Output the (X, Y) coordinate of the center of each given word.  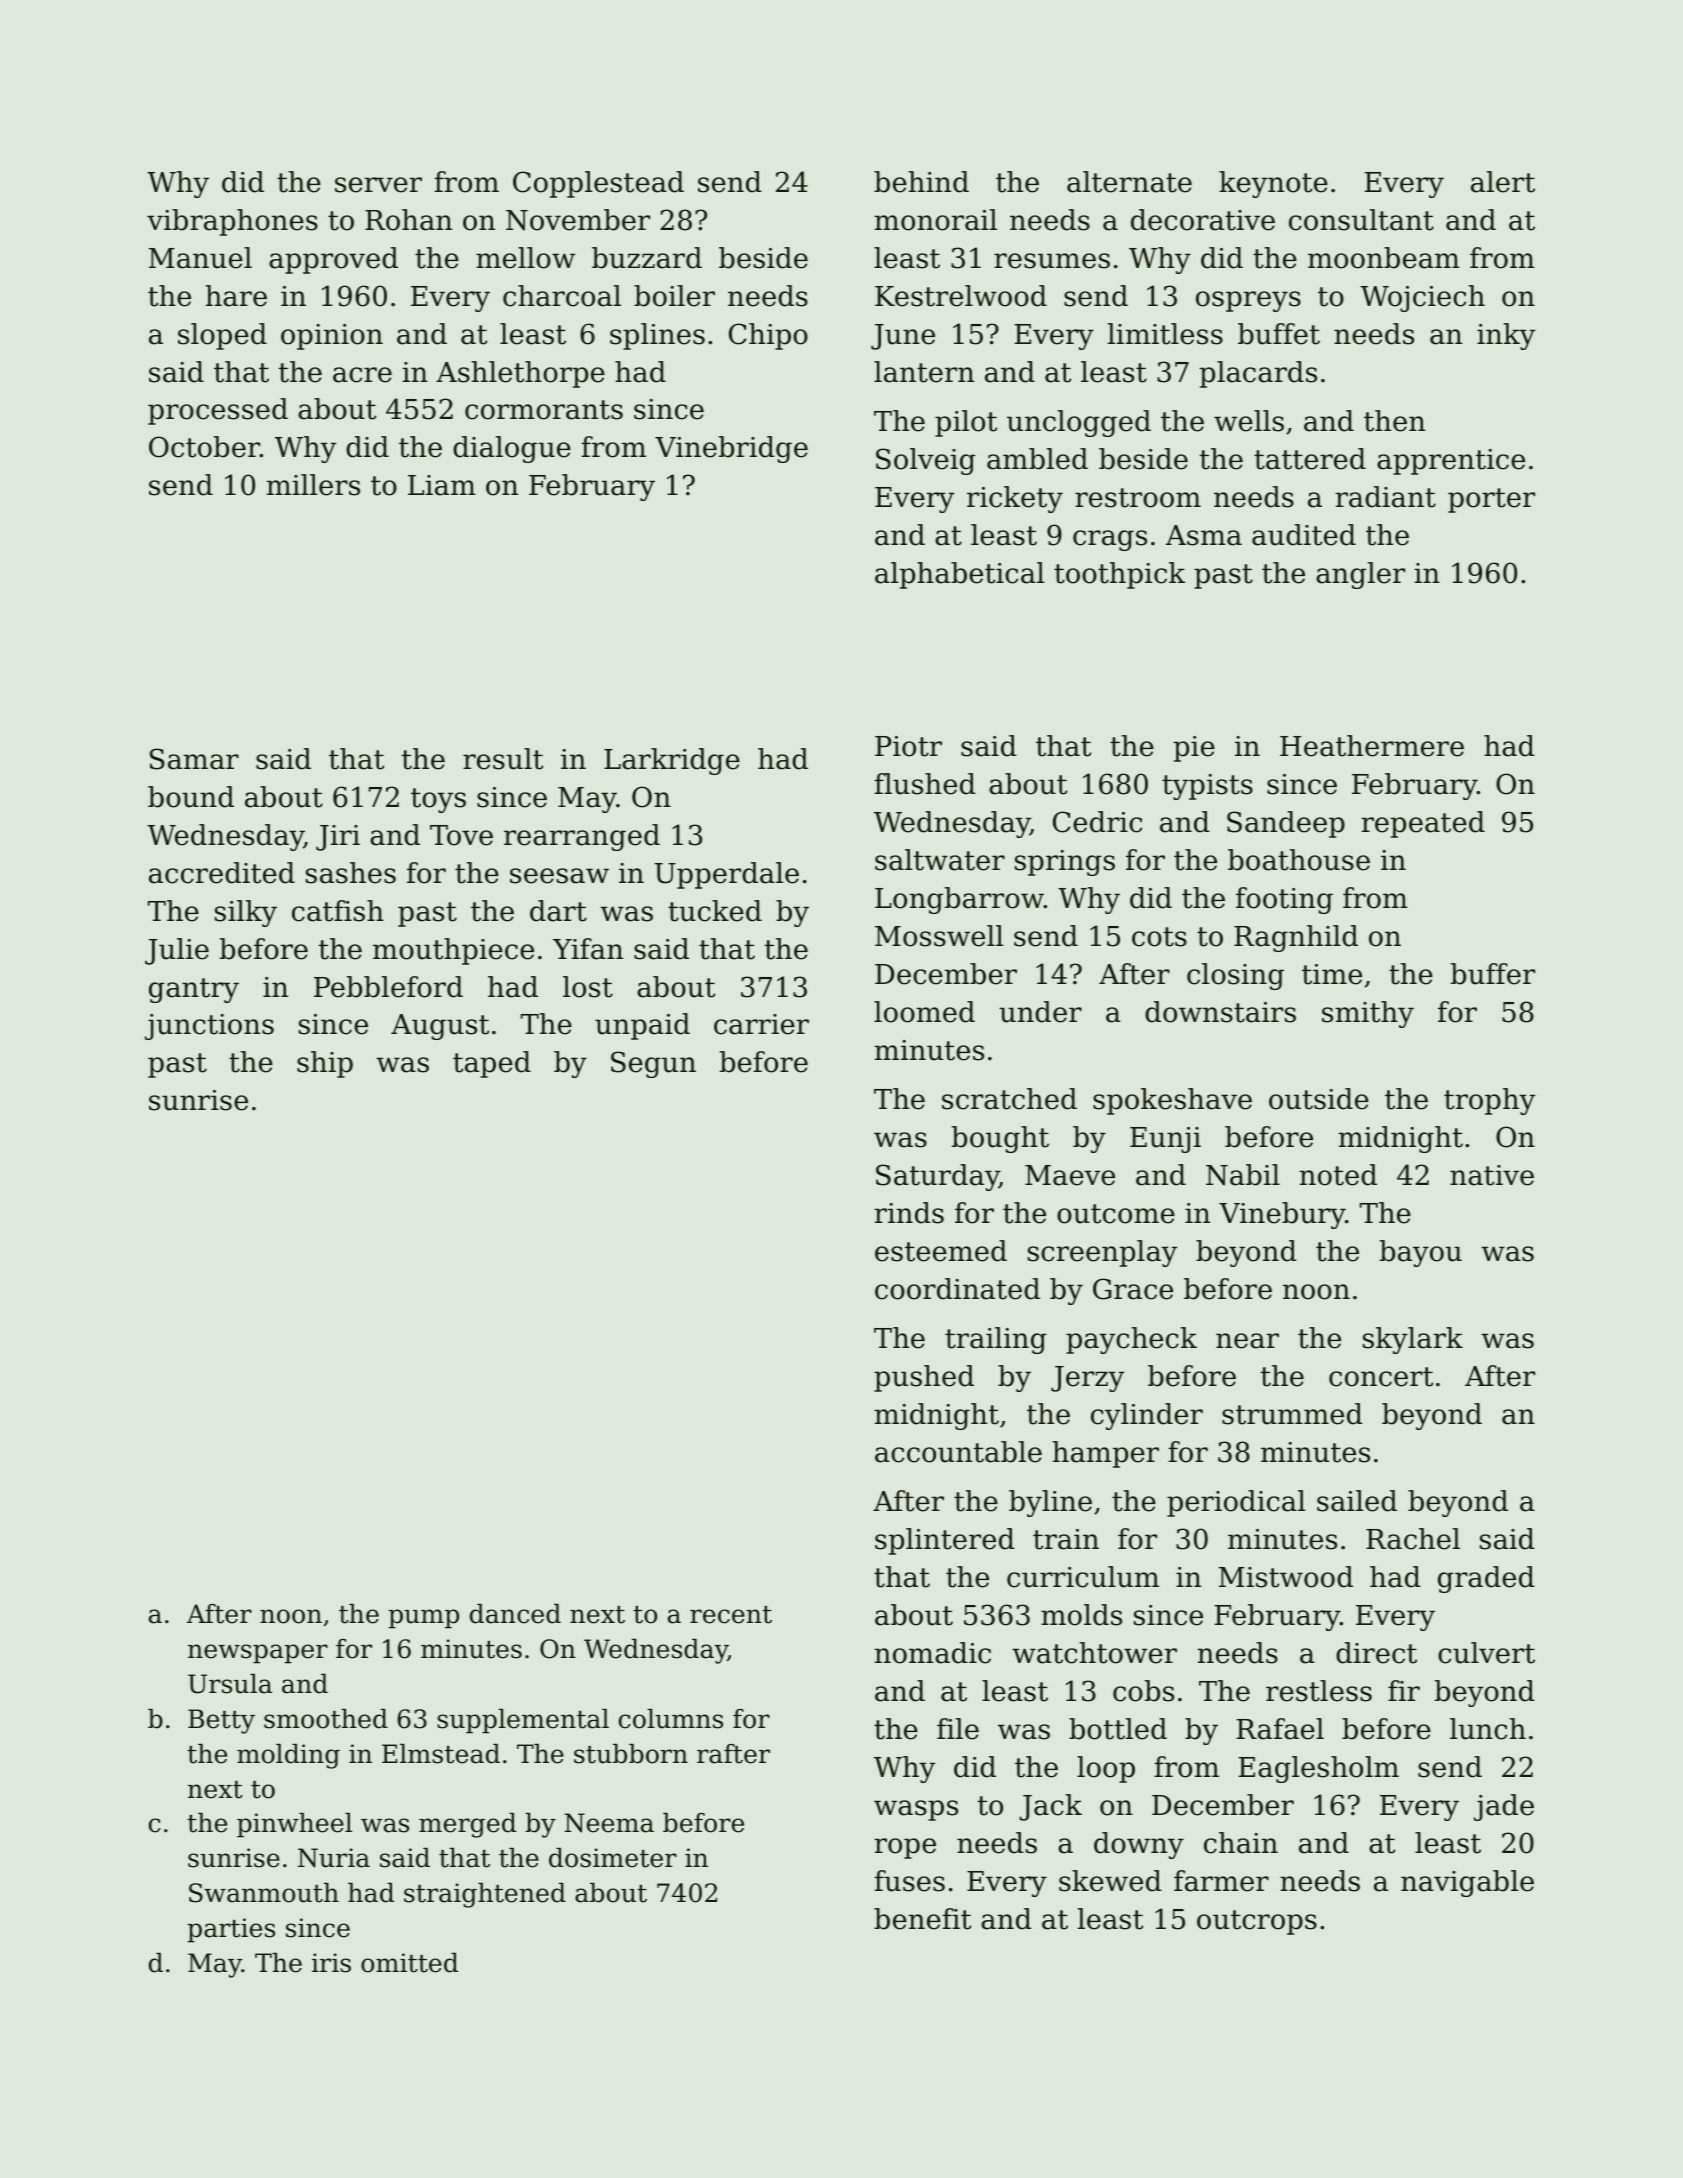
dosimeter (613, 1858)
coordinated (957, 1289)
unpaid (642, 1026)
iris (331, 1963)
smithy (1368, 1014)
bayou (1421, 1253)
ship (325, 1064)
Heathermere (1372, 746)
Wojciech (1422, 298)
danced (515, 1614)
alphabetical (959, 575)
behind (921, 182)
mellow (525, 258)
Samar (194, 759)
